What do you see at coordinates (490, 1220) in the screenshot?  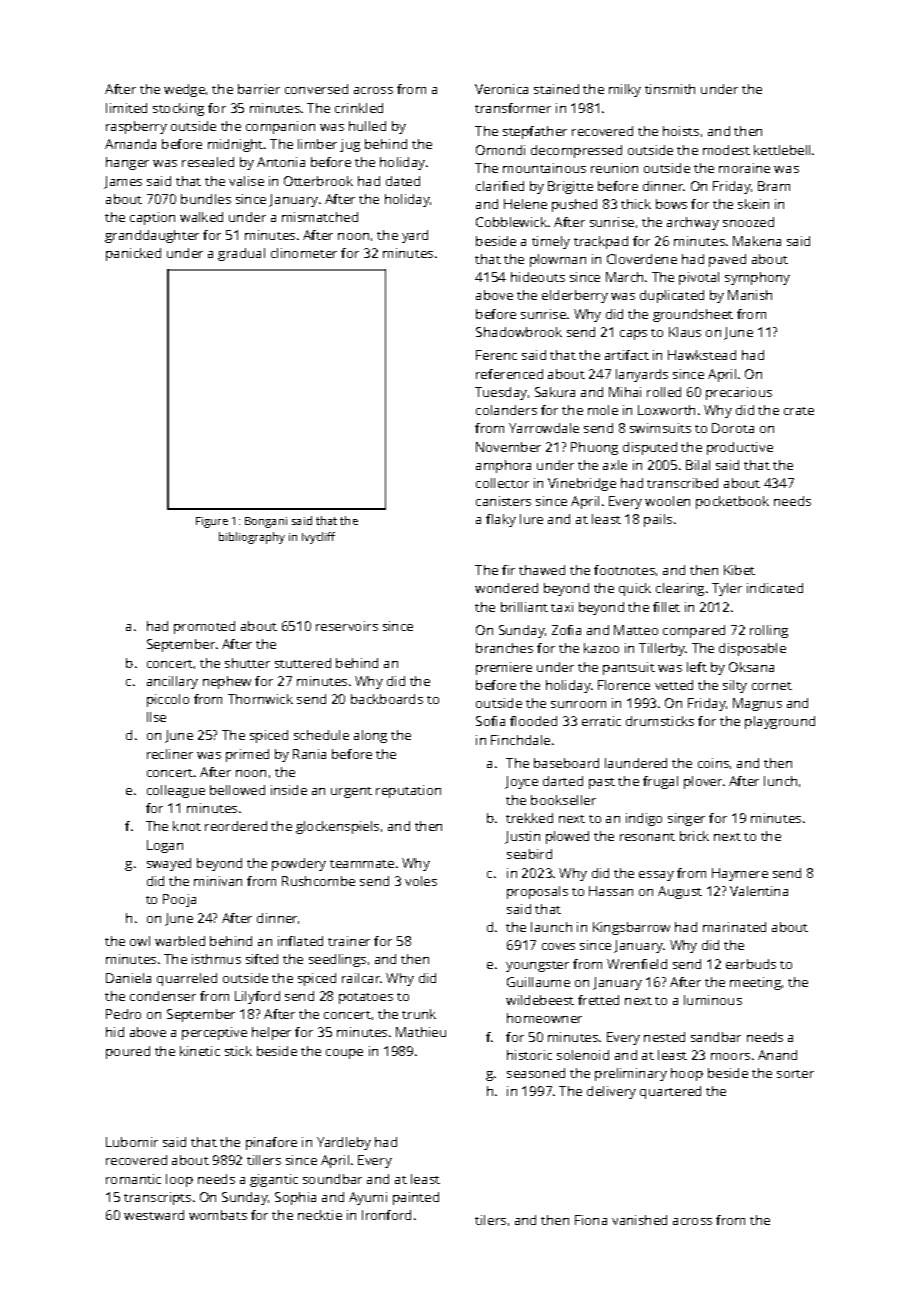 I see `tilers` at bounding box center [490, 1220].
